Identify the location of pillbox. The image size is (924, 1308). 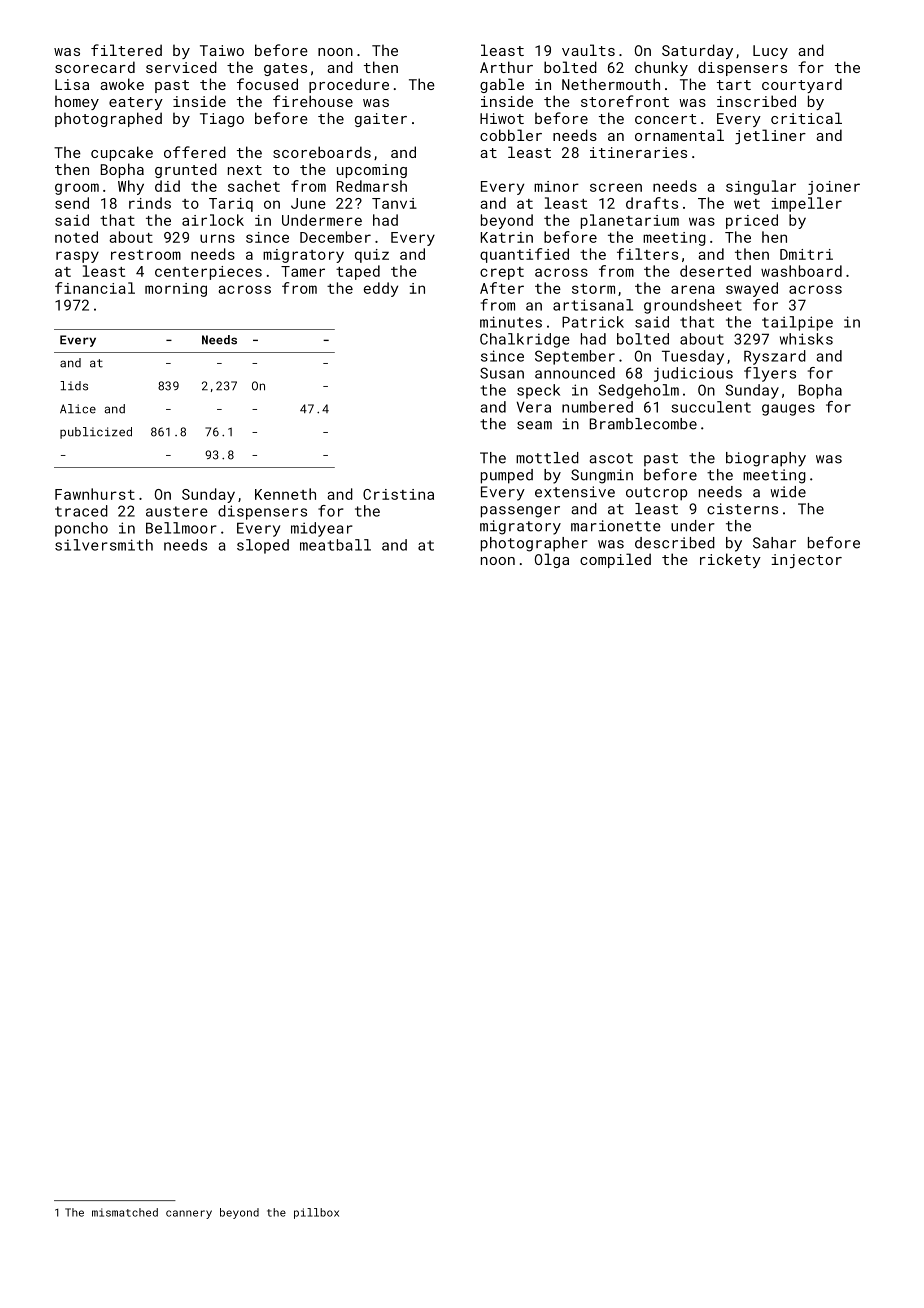
(316, 1213).
